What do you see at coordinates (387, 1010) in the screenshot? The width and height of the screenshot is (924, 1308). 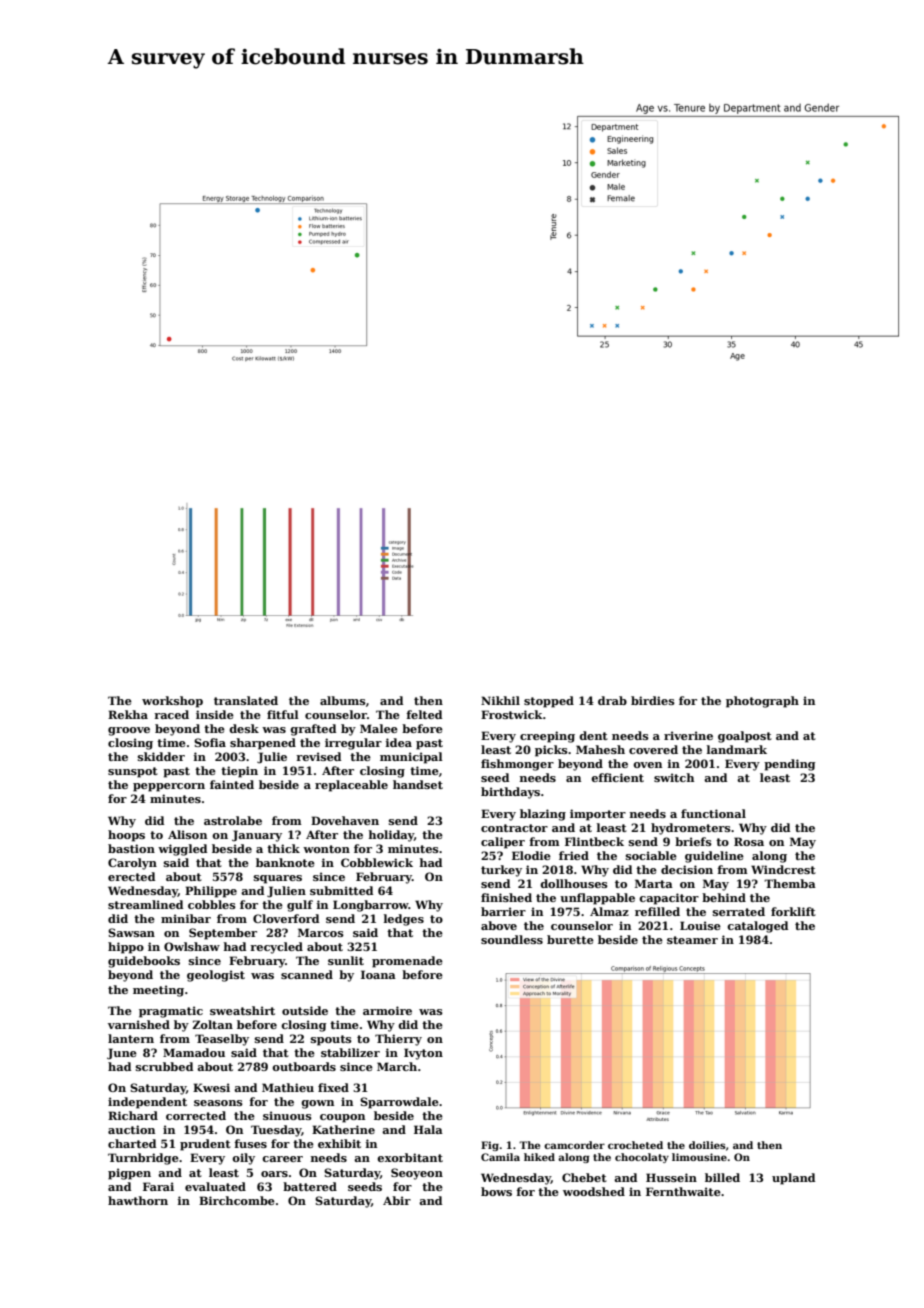 I see `armoire` at bounding box center [387, 1010].
